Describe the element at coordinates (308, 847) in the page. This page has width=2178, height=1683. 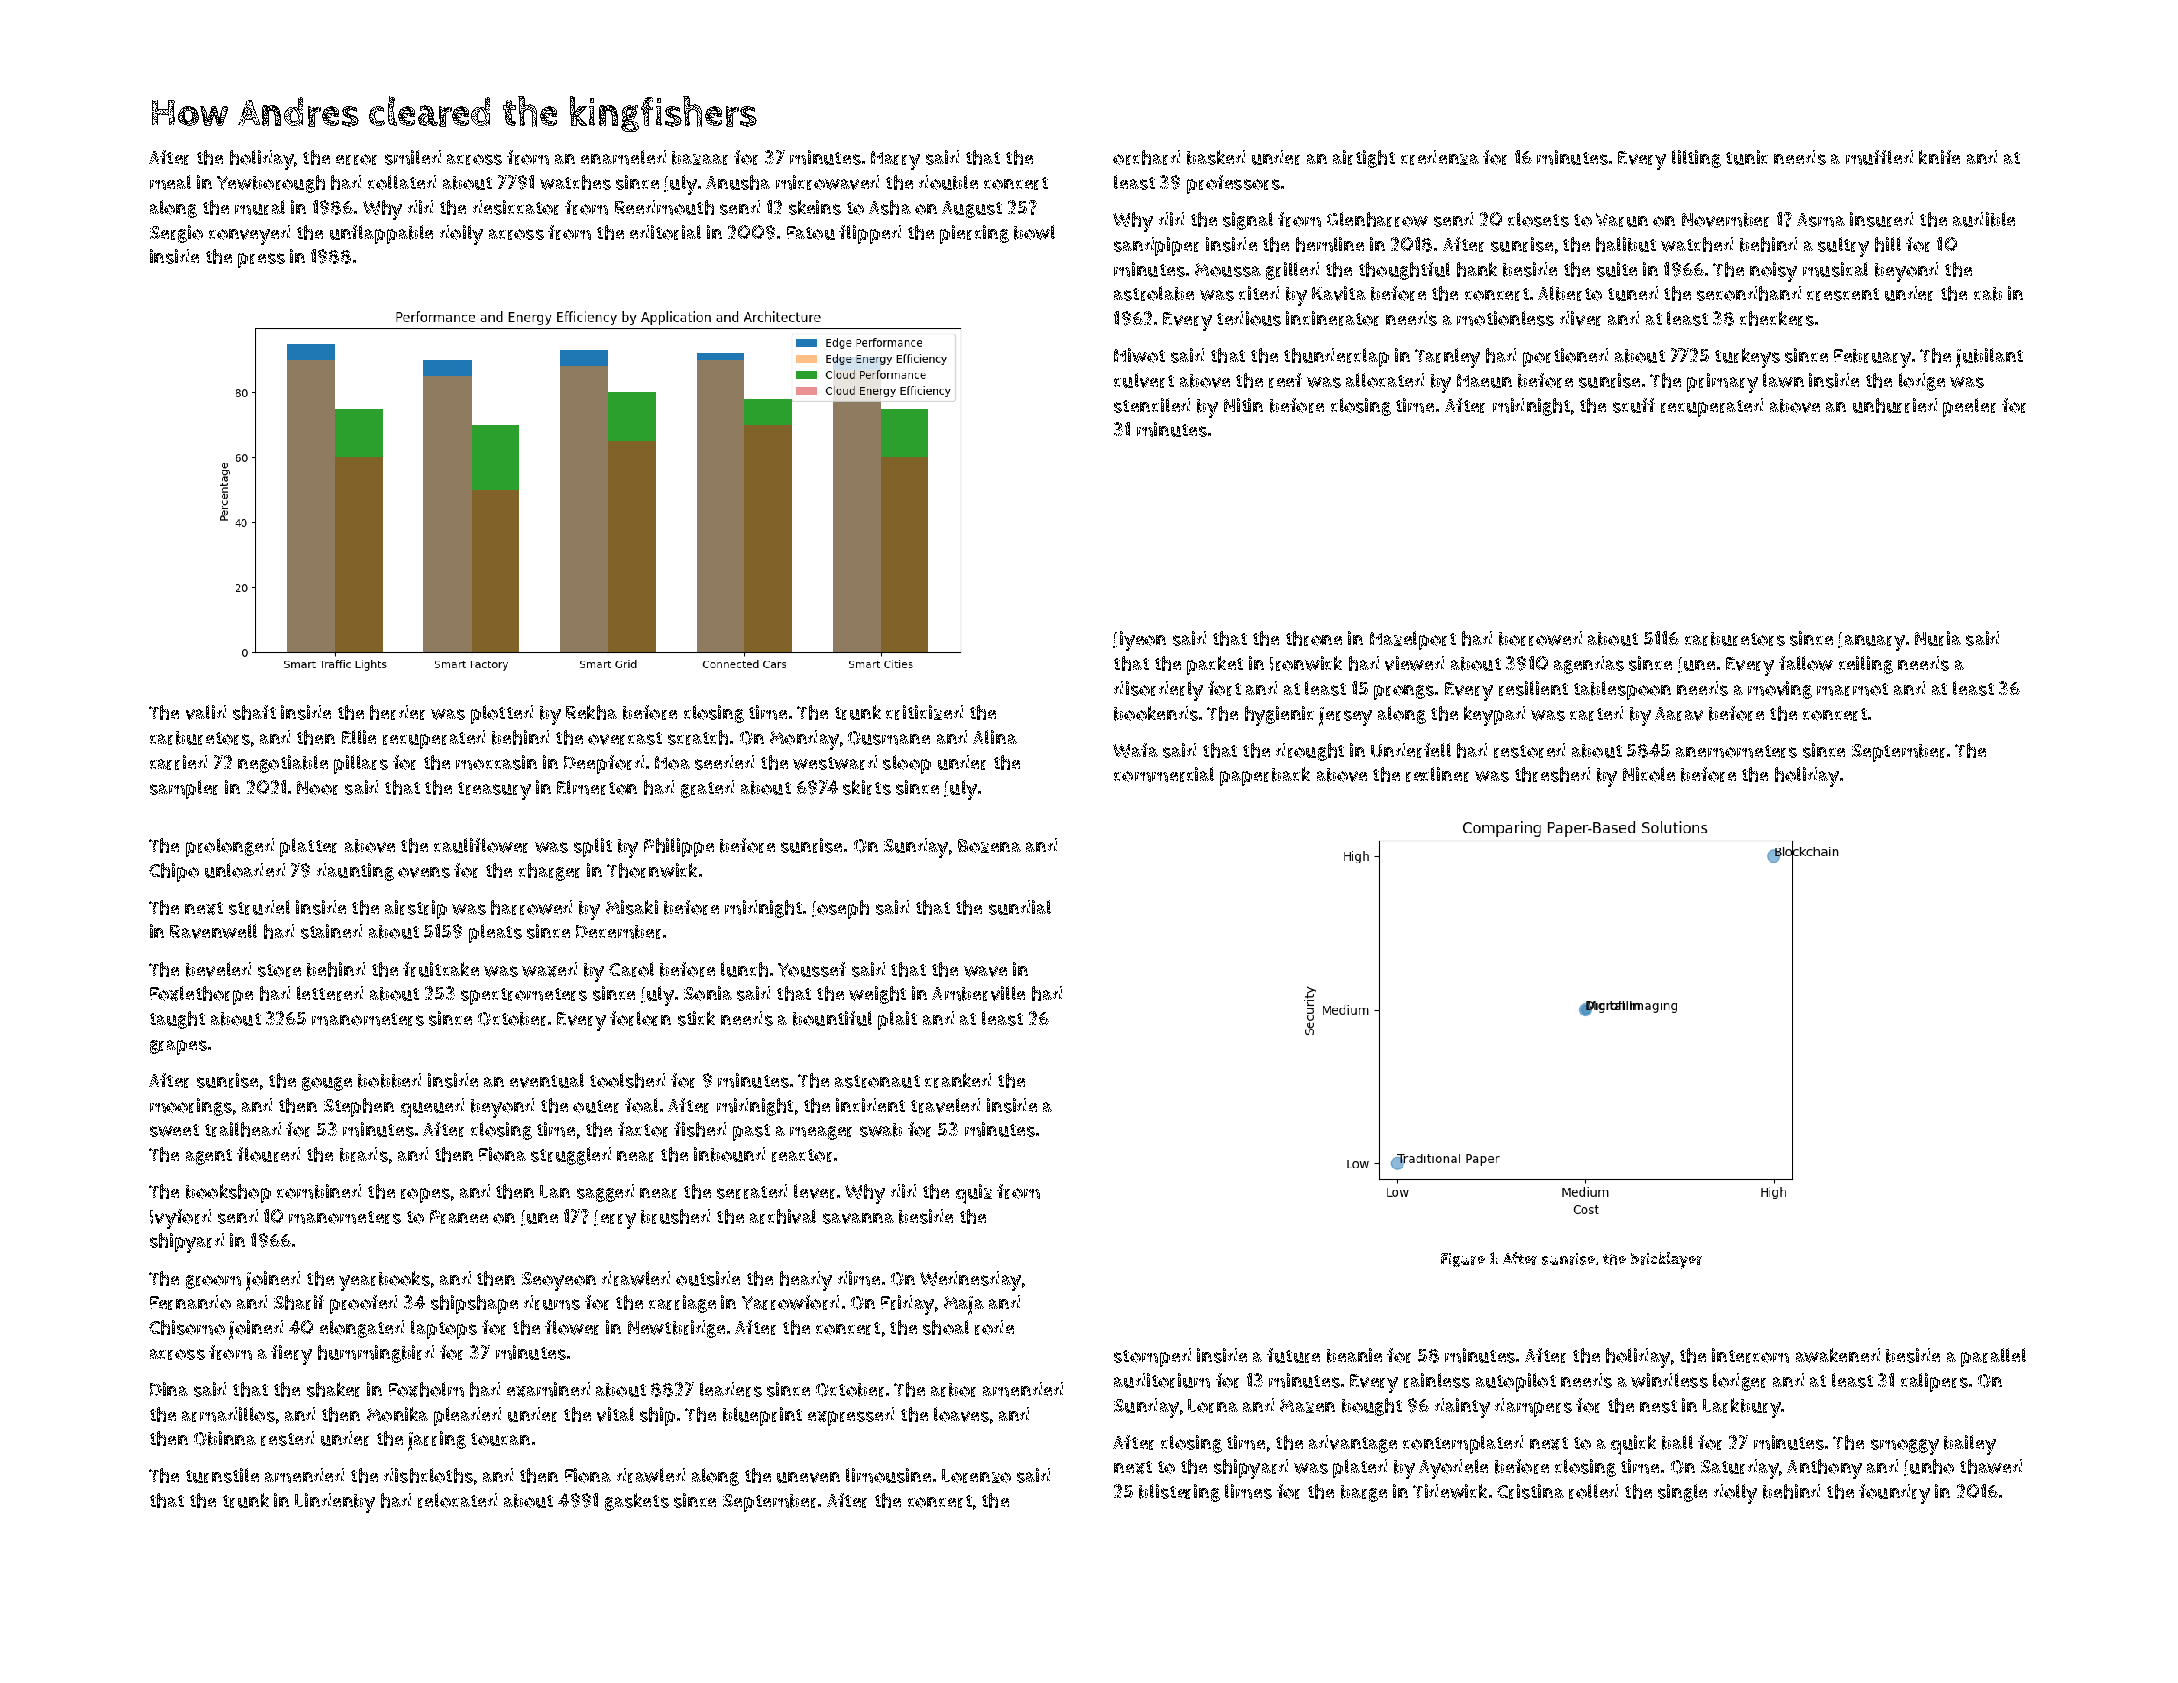
I see `platter` at that location.
